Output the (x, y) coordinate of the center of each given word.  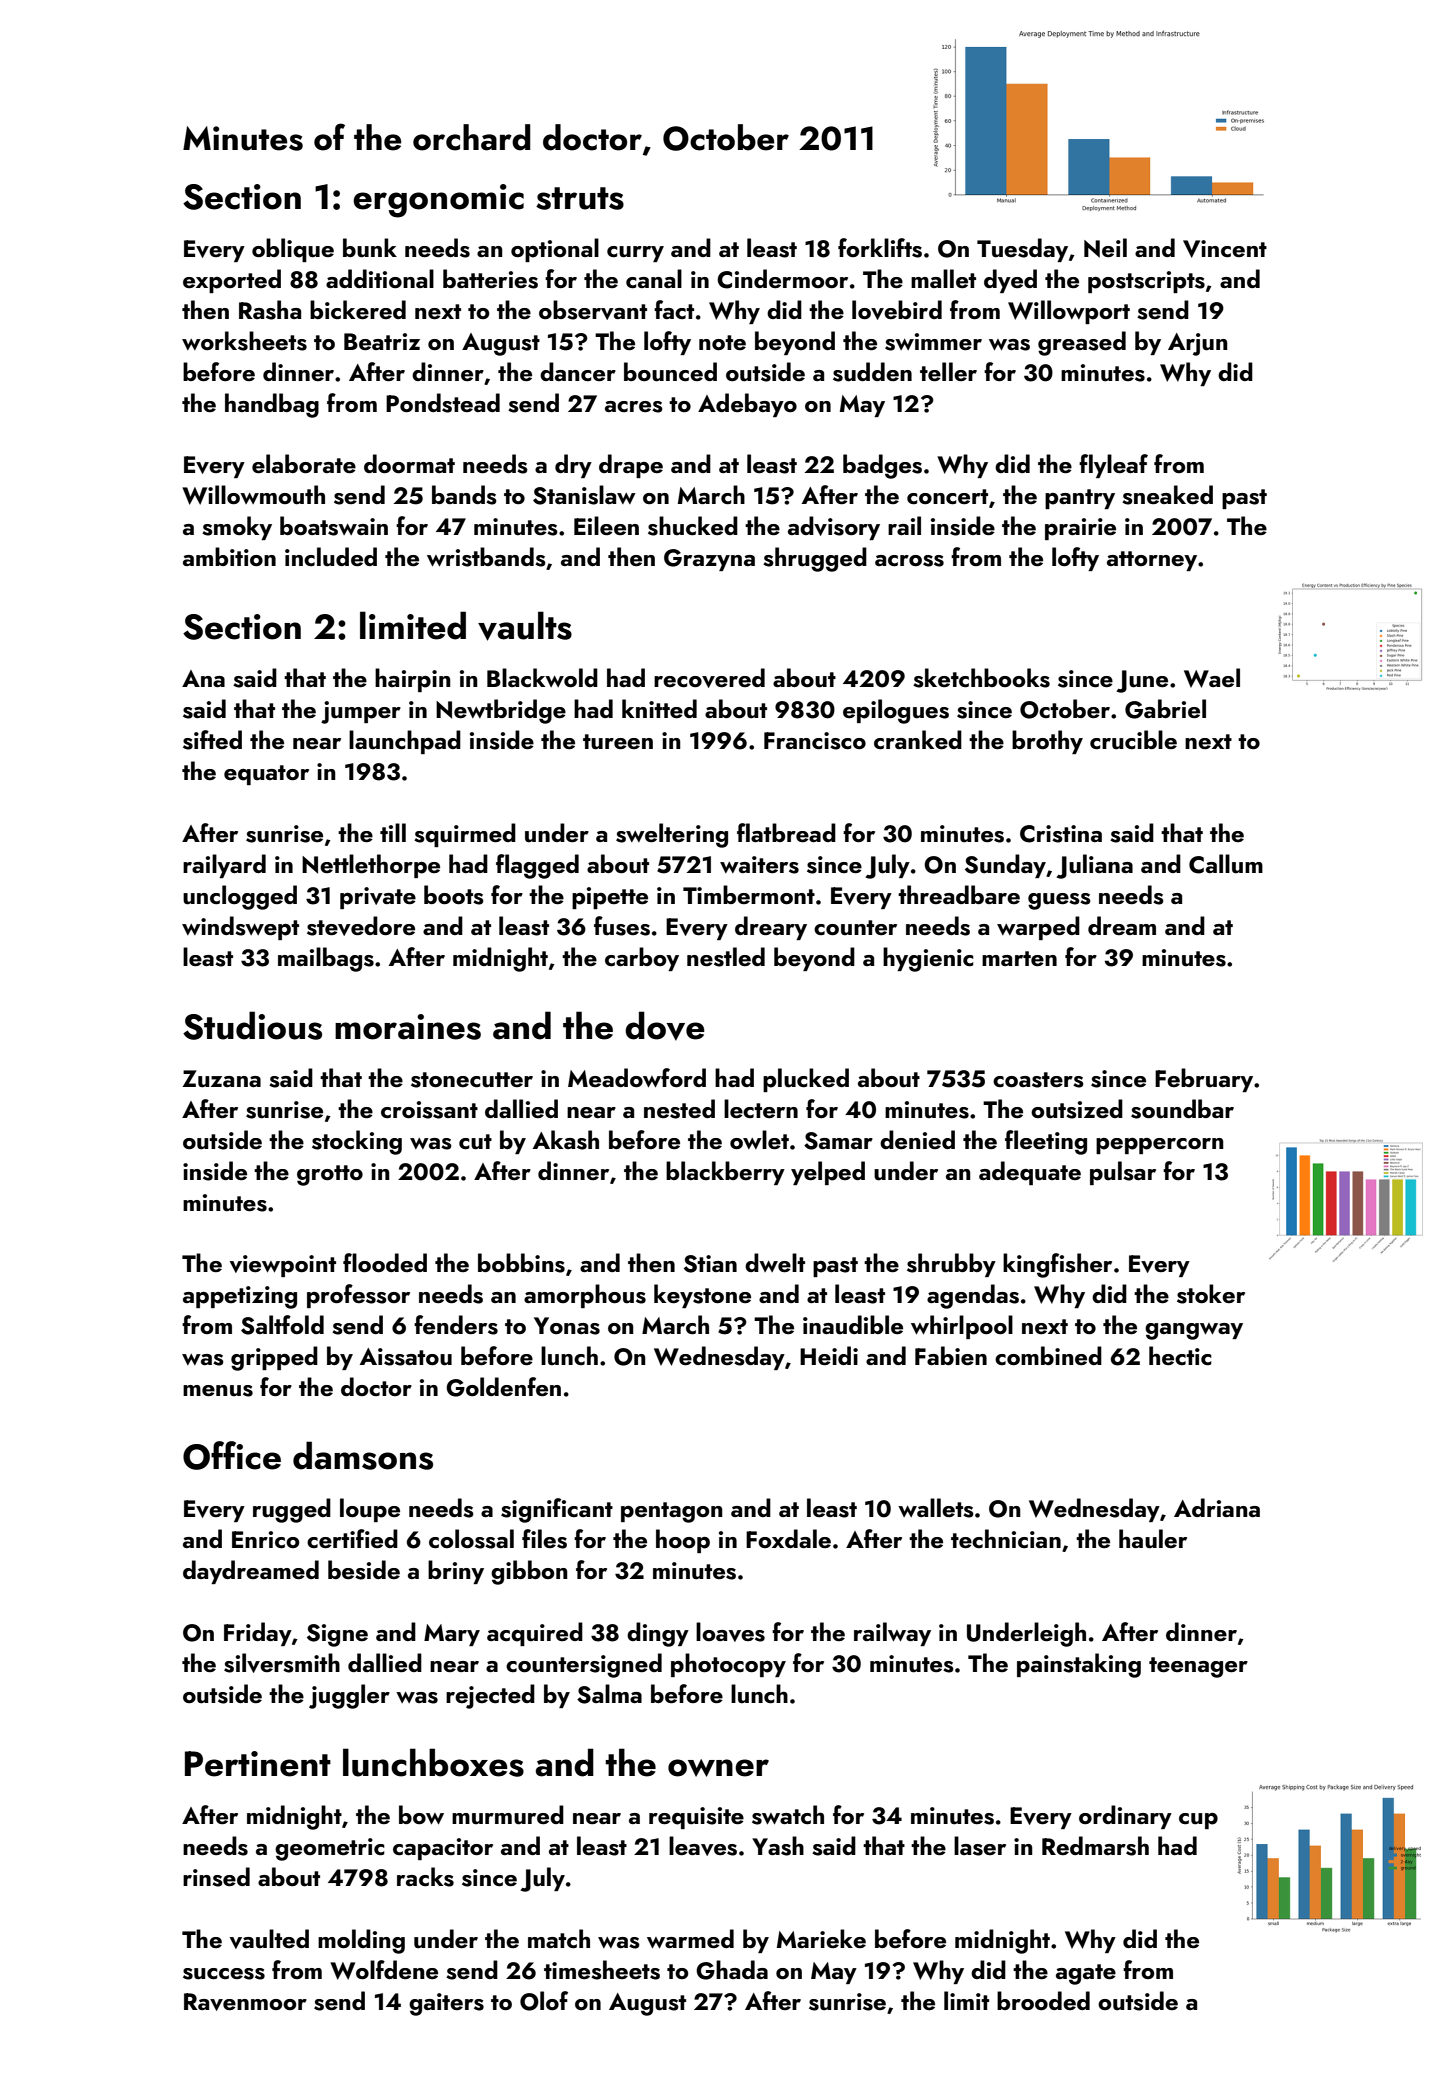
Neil (1105, 248)
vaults (525, 626)
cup (1198, 1821)
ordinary (1125, 1817)
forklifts (880, 248)
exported (232, 281)
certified (352, 1538)
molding (361, 1941)
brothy (1047, 742)
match (559, 1938)
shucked (693, 526)
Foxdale (788, 1538)
